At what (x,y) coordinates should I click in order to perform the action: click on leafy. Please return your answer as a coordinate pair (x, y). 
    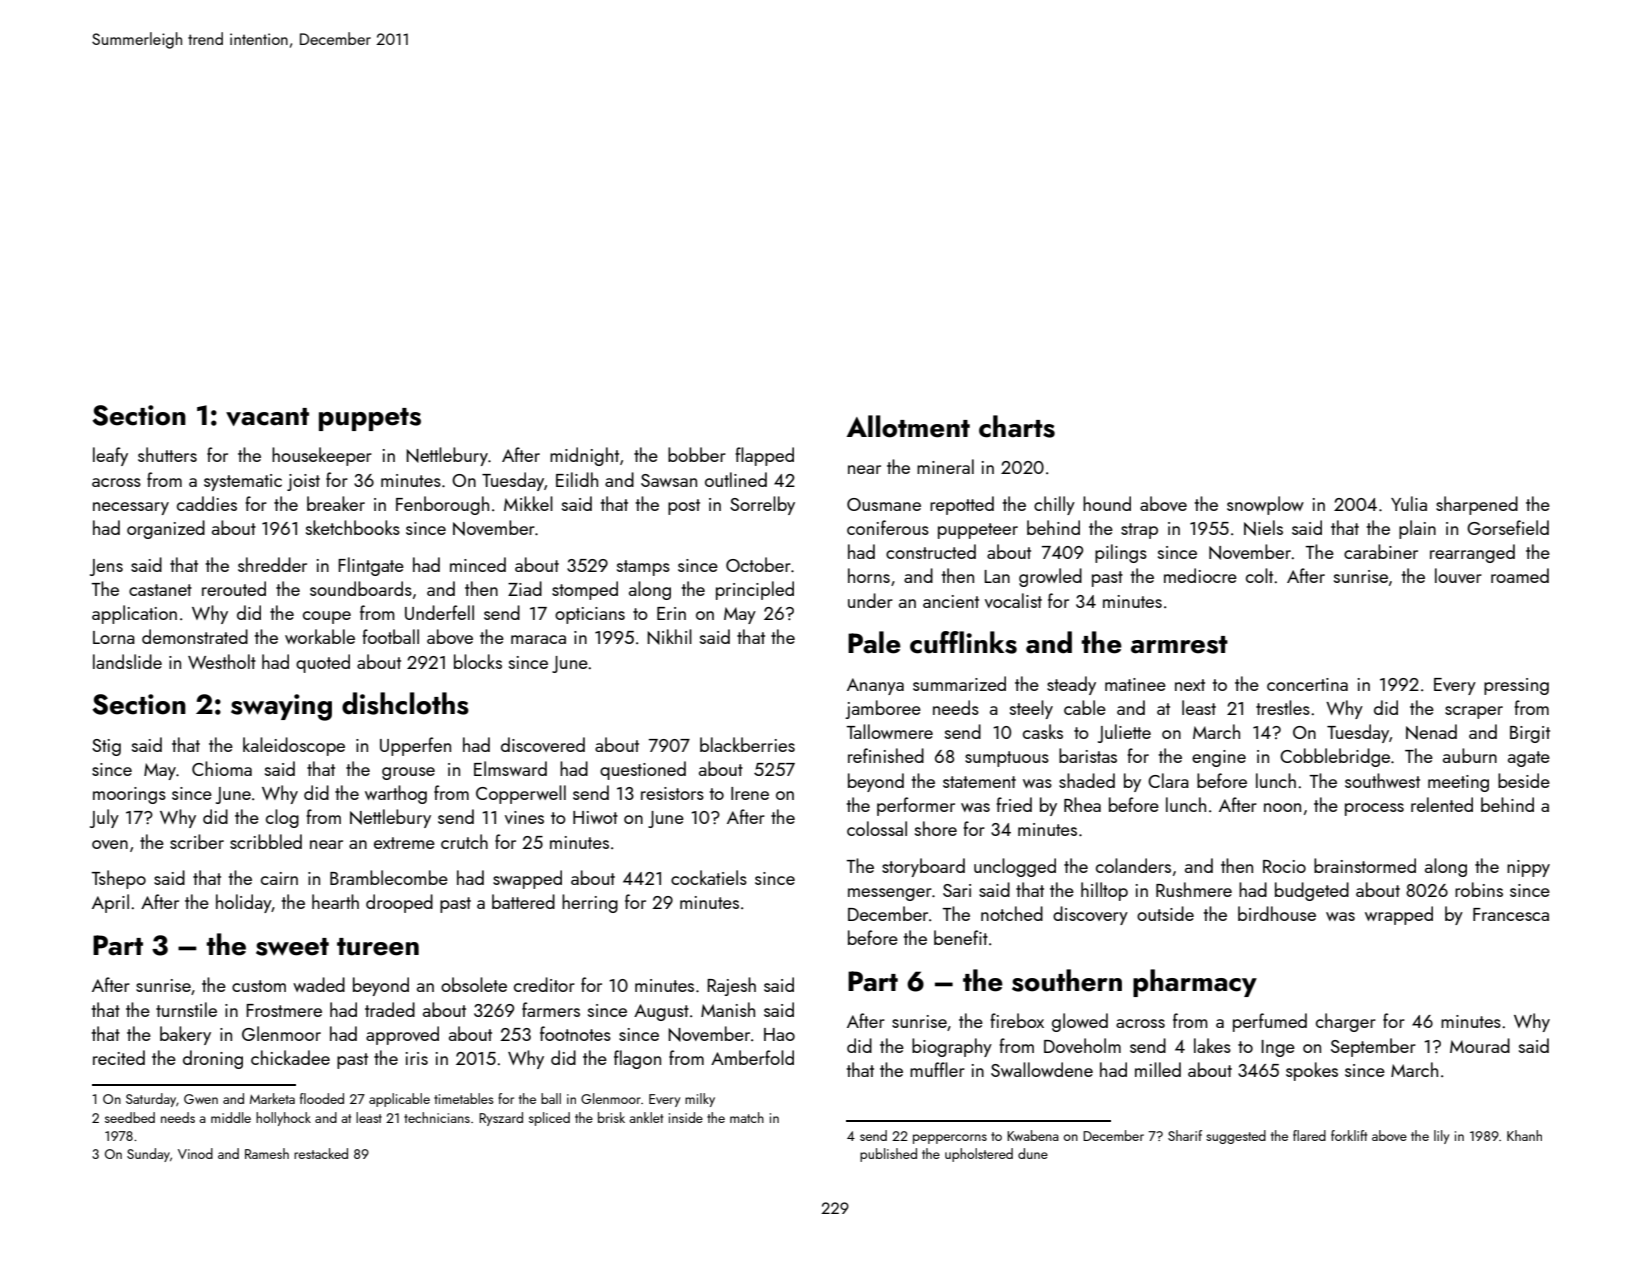
    Looking at the image, I should click on (110, 456).
